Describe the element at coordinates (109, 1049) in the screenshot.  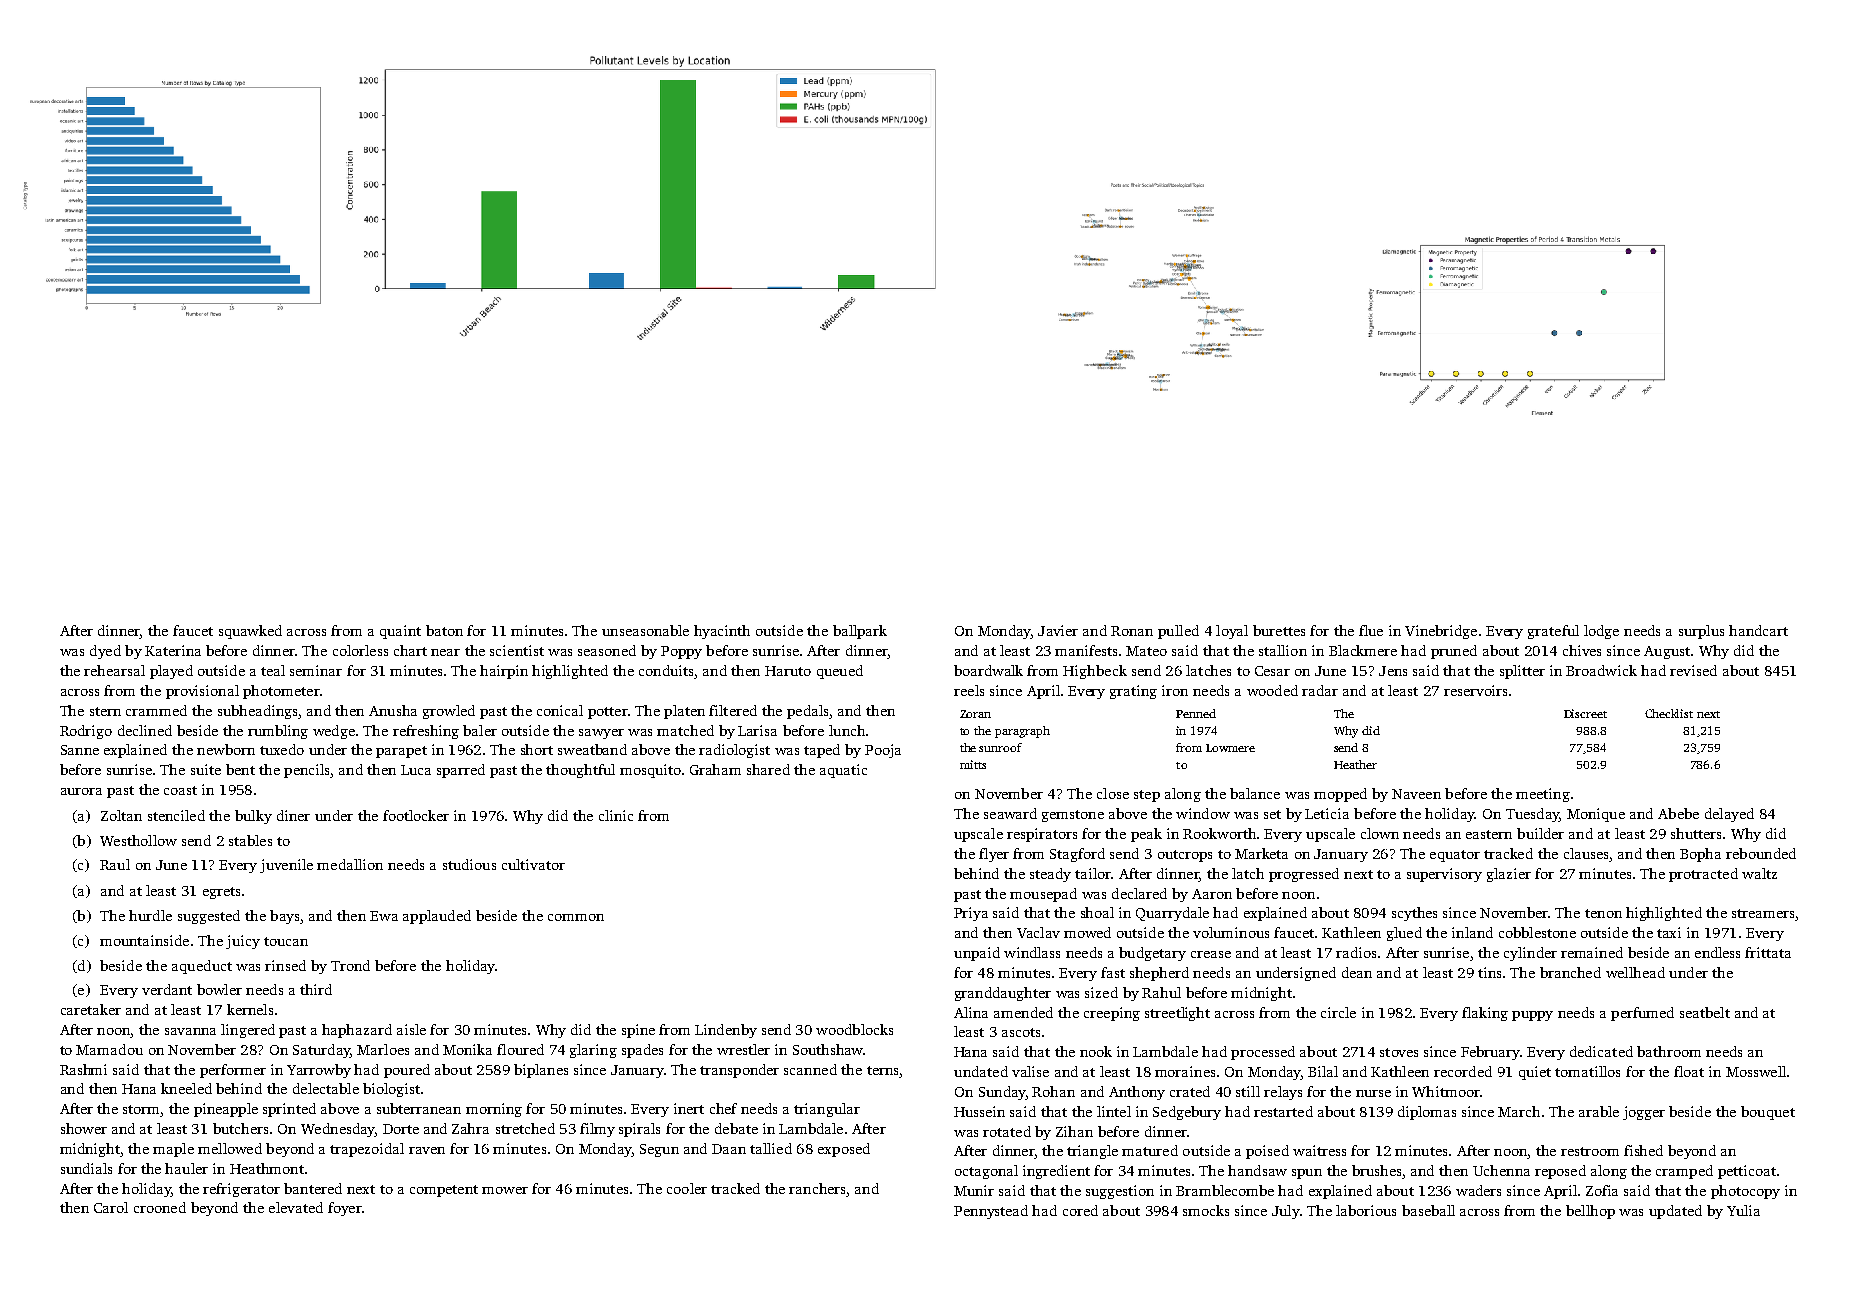
I see `Mamadou` at that location.
